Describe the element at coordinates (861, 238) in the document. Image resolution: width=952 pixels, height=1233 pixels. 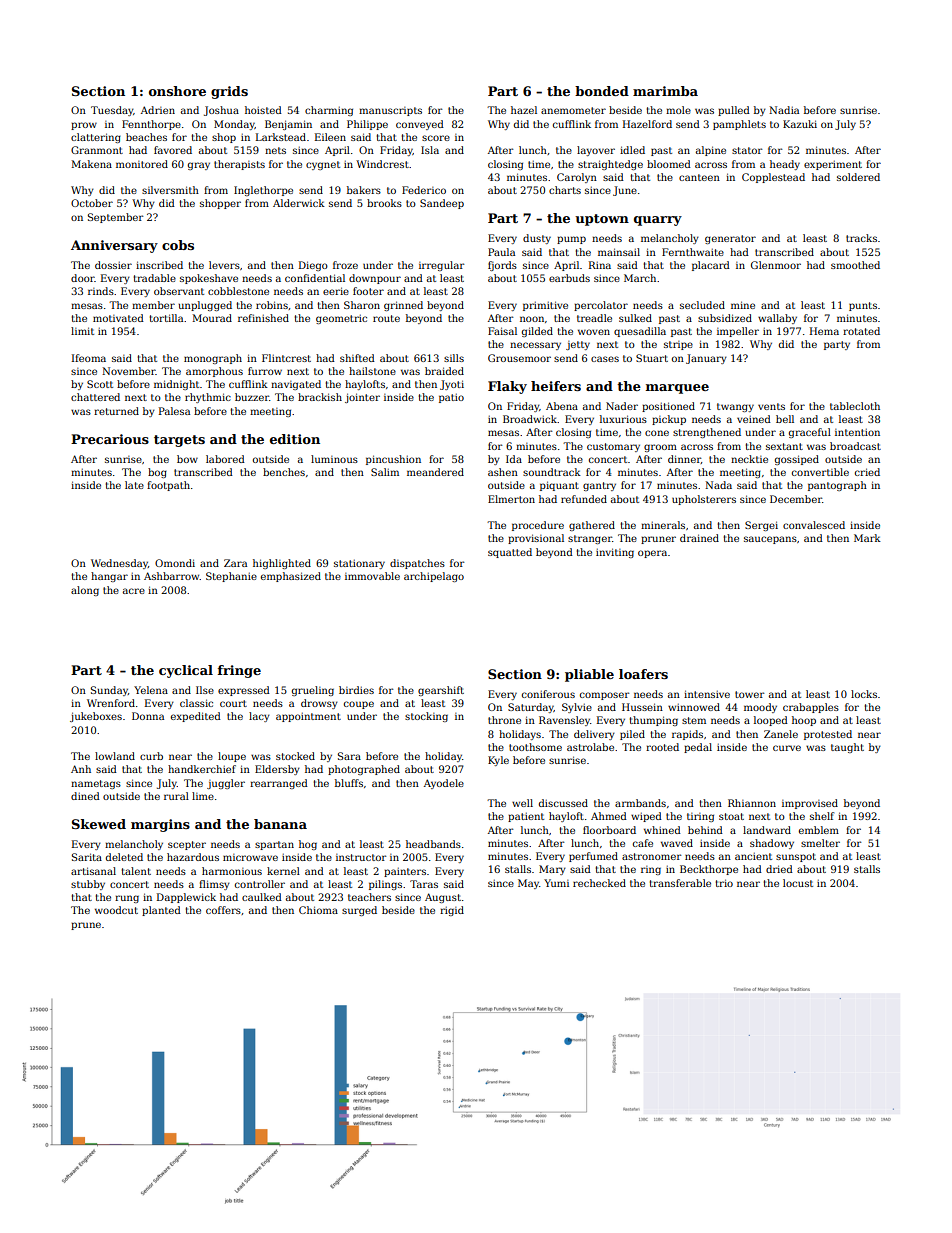
I see `tracks` at that location.
